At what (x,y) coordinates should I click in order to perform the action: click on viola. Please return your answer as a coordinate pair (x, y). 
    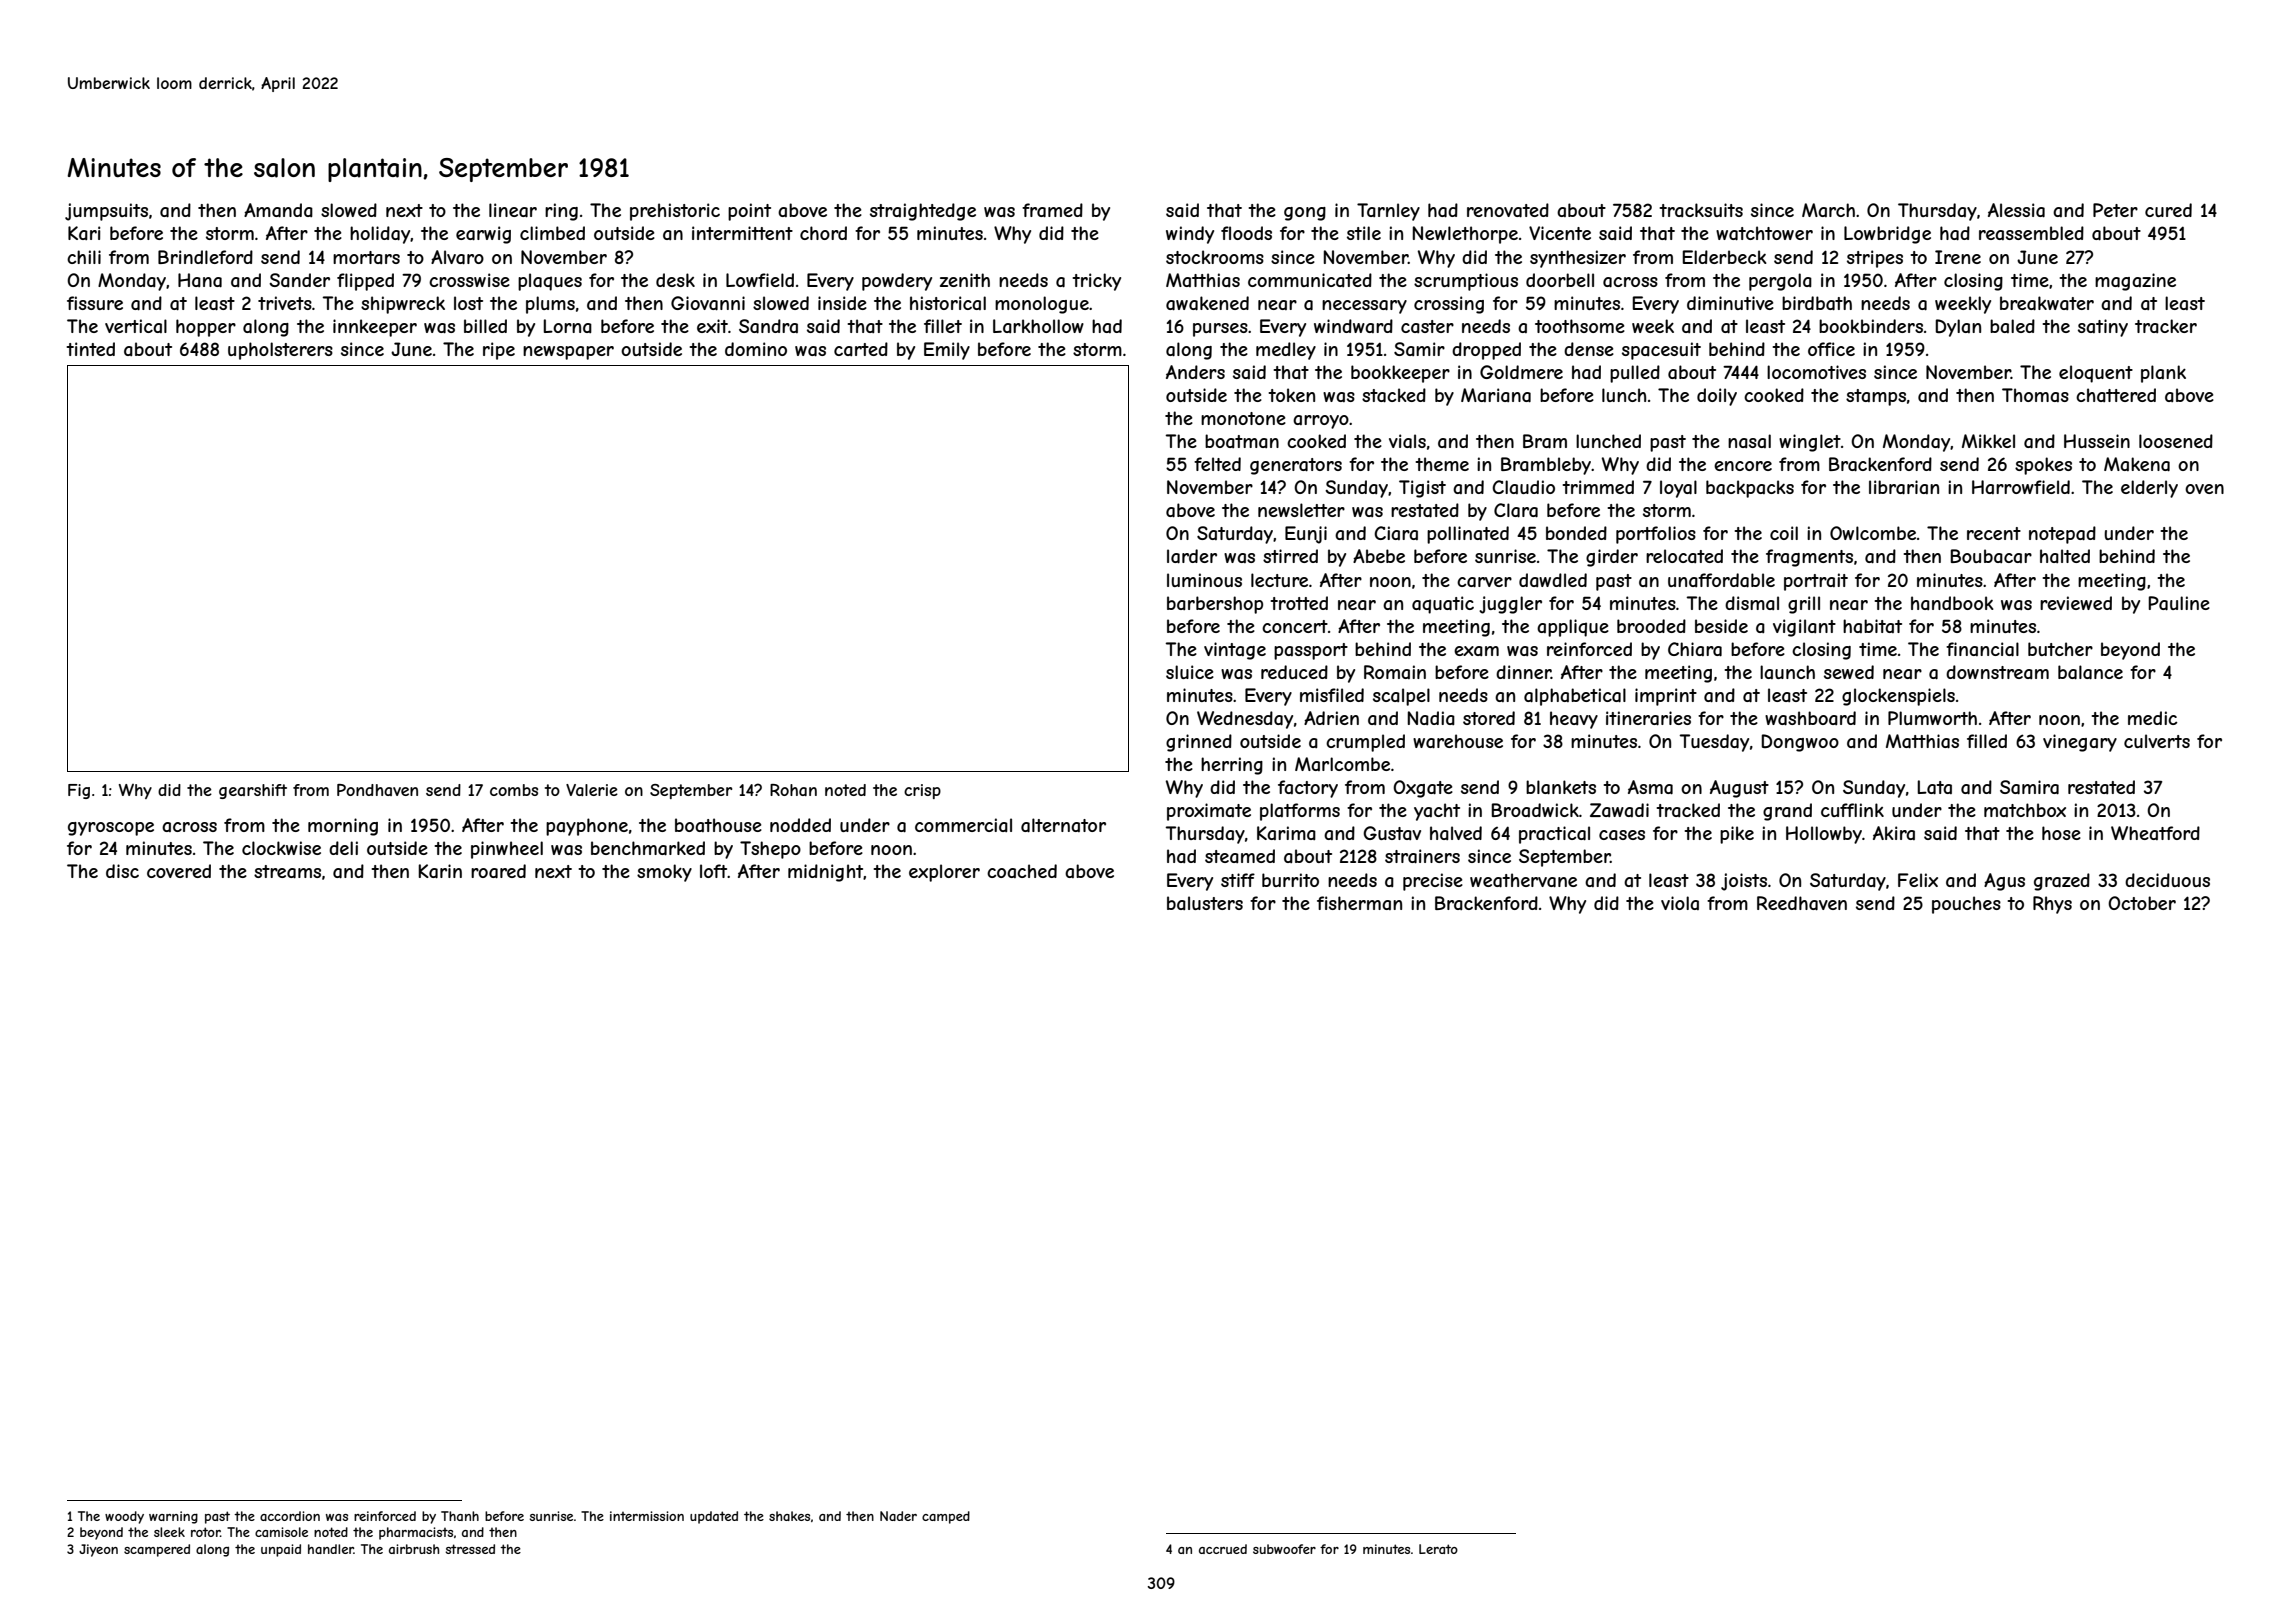
    Looking at the image, I should click on (1680, 903).
